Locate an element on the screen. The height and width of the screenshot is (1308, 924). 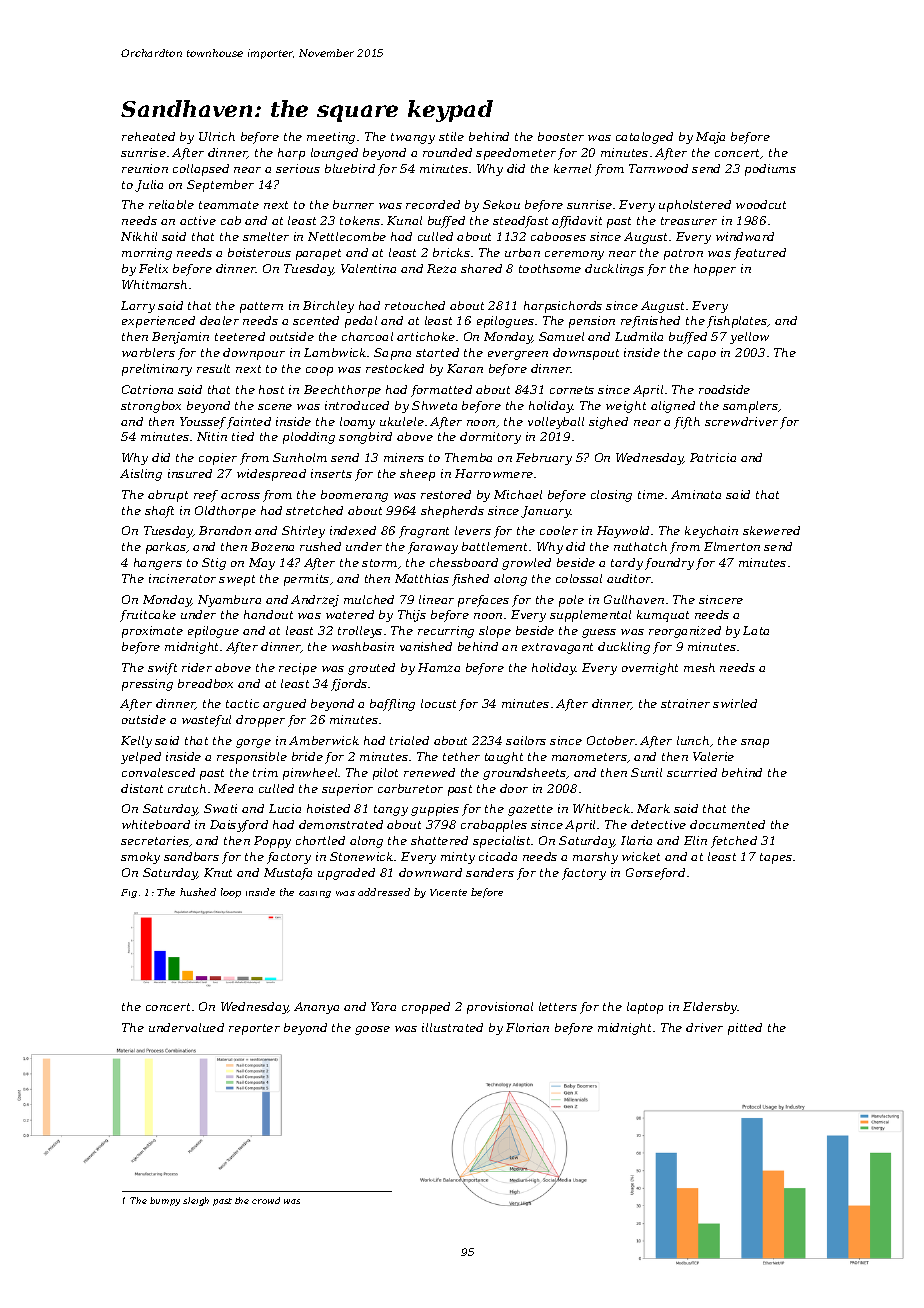
restocked is located at coordinates (395, 368).
